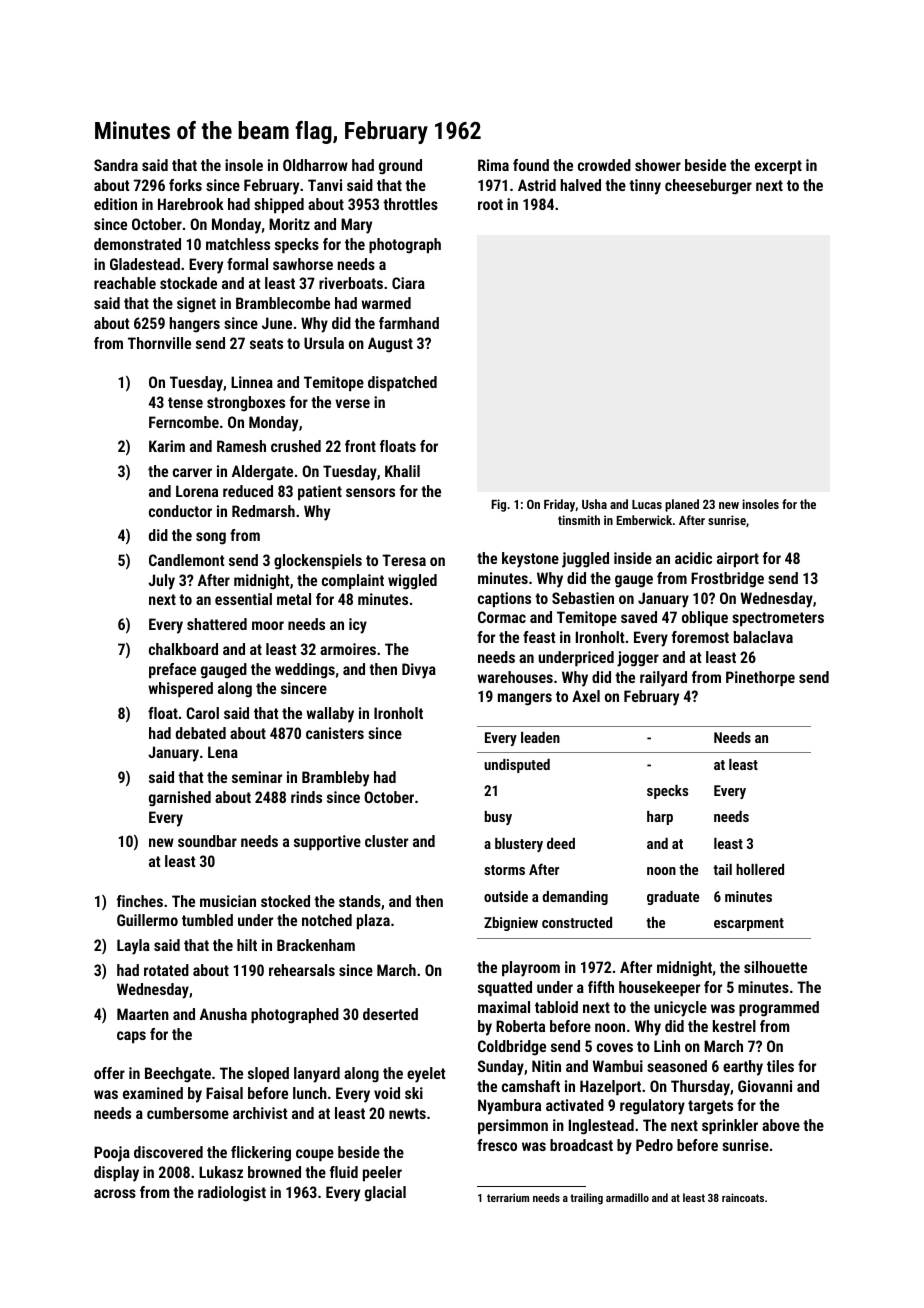 The height and width of the screenshot is (1308, 924). I want to click on soundbar, so click(207, 841).
